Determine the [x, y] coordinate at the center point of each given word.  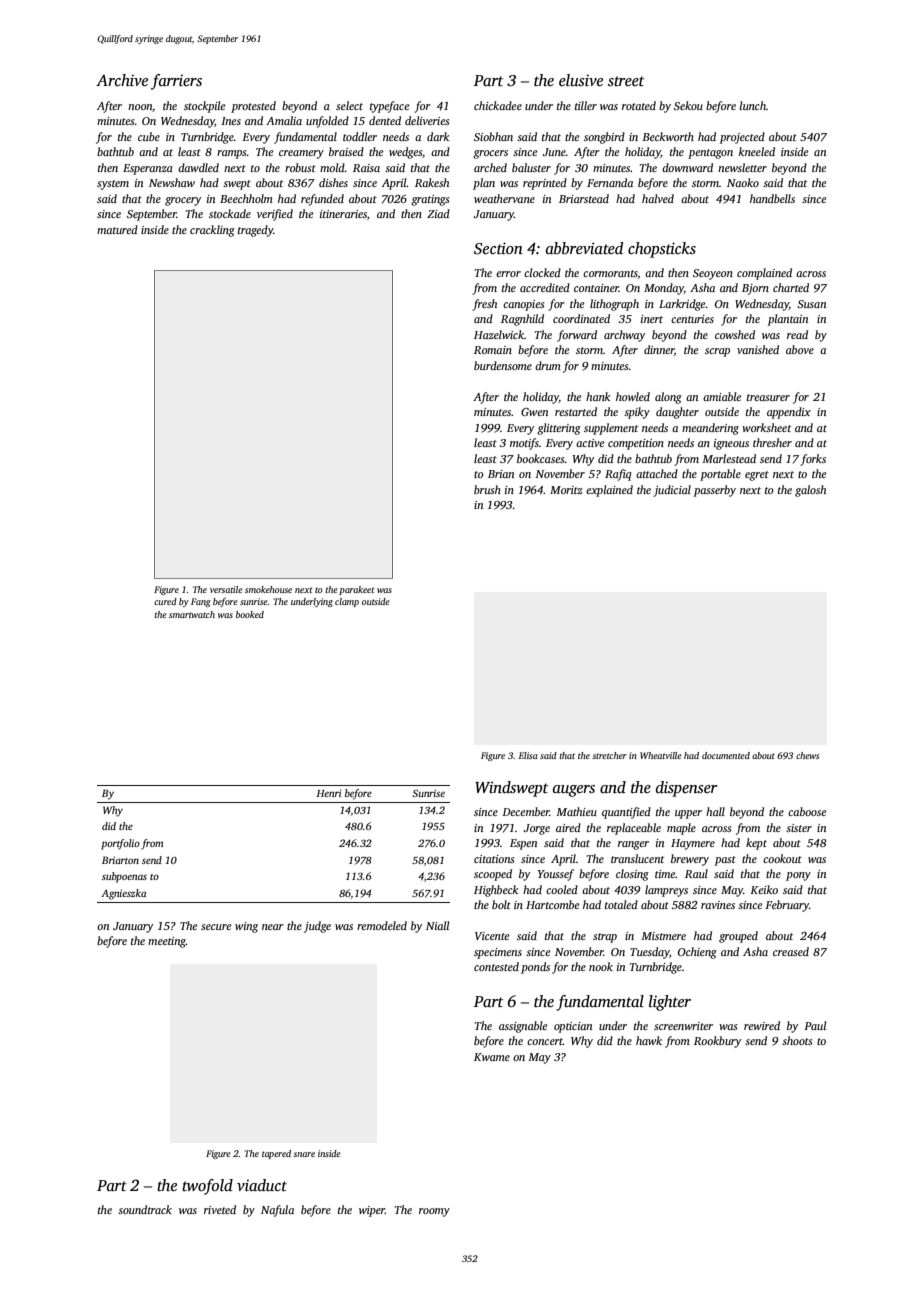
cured [165, 601]
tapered [276, 1154]
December [526, 811]
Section [498, 248]
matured [117, 229]
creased [791, 951]
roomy [434, 1212]
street [626, 81]
